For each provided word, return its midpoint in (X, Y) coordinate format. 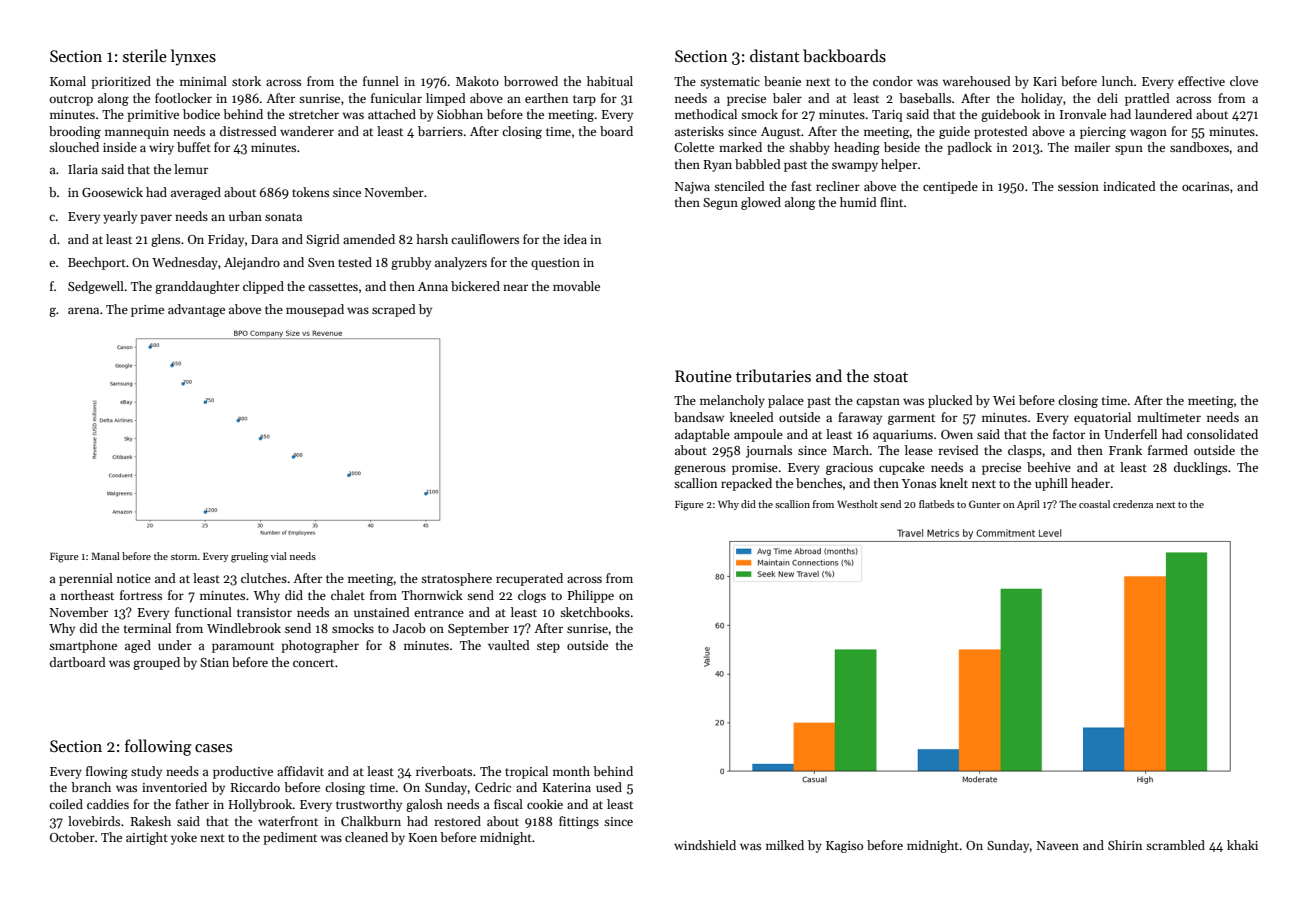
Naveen (1058, 845)
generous (700, 470)
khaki (1242, 845)
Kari (1045, 81)
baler (787, 98)
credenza (1133, 504)
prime (147, 311)
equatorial (1102, 418)
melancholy (732, 401)
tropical (526, 772)
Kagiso (844, 847)
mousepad (315, 310)
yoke (184, 838)
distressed (248, 131)
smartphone (83, 646)
